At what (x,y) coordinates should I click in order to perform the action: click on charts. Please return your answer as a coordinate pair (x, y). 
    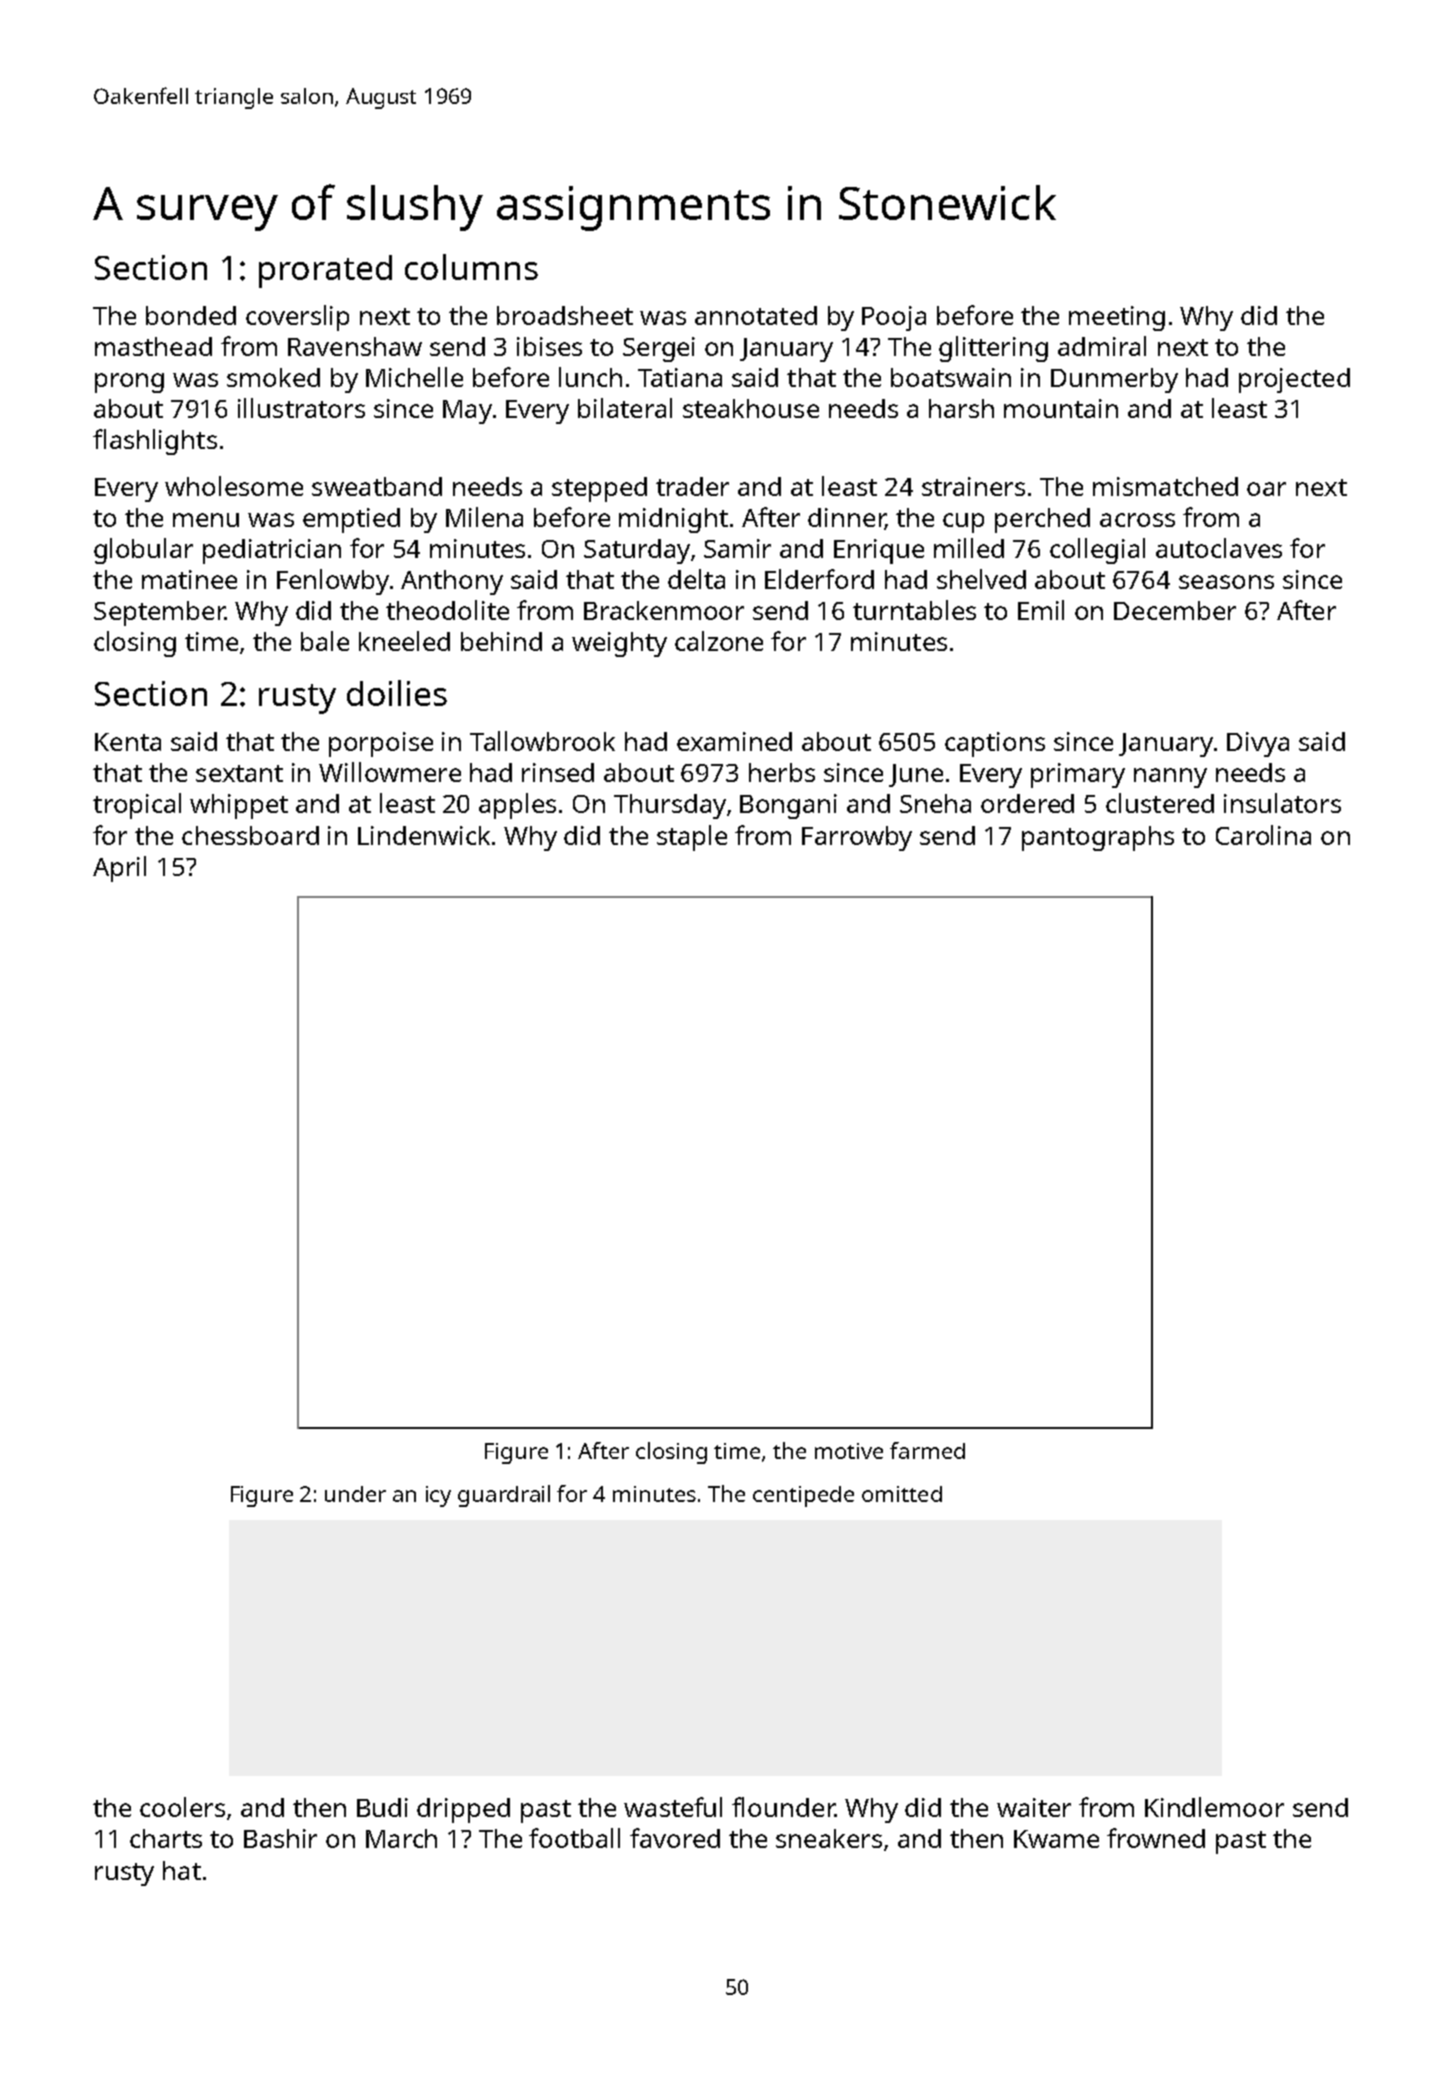
    Looking at the image, I should click on (166, 1838).
